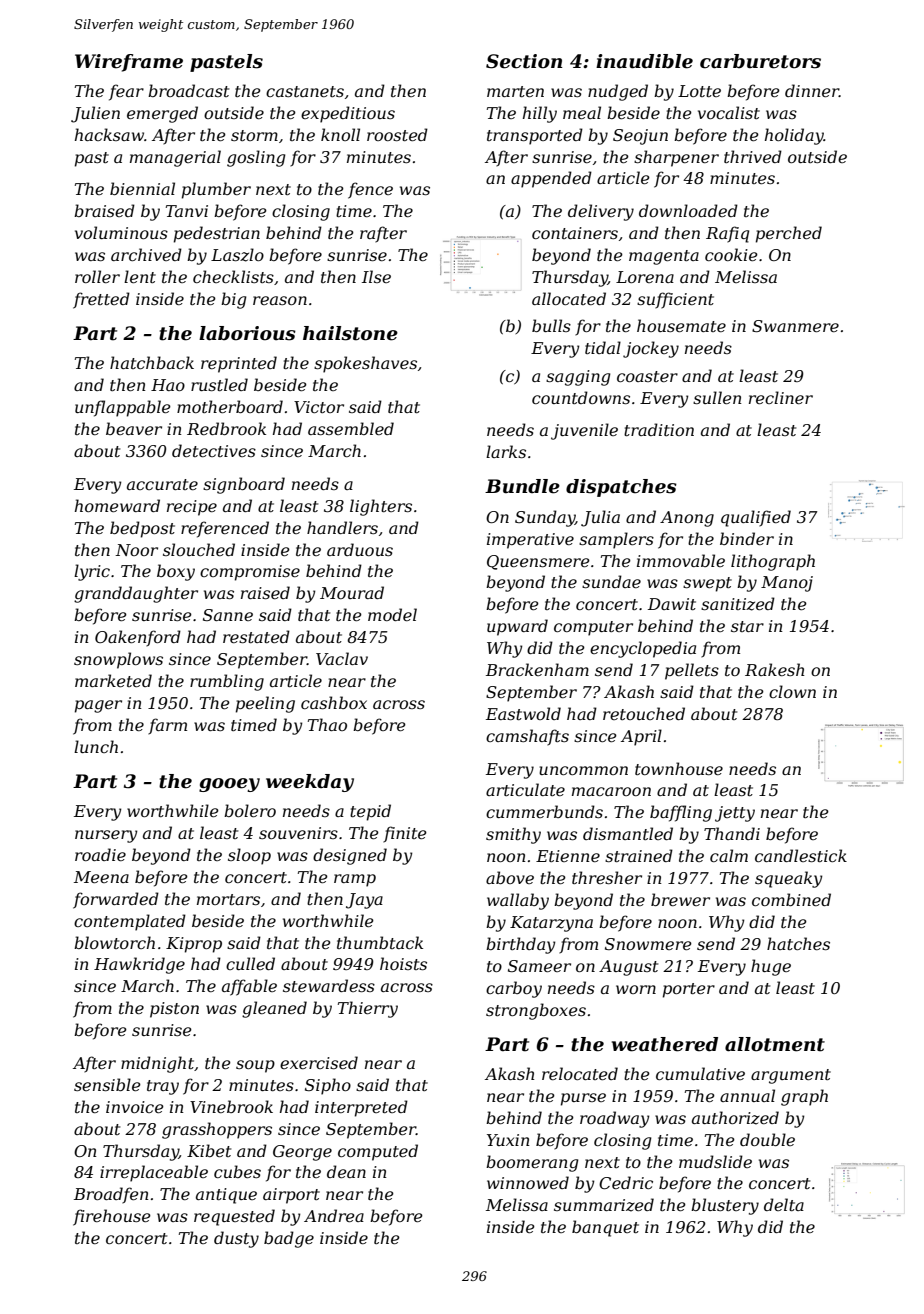 This screenshot has height=1314, width=924. I want to click on interpreted, so click(361, 1108).
